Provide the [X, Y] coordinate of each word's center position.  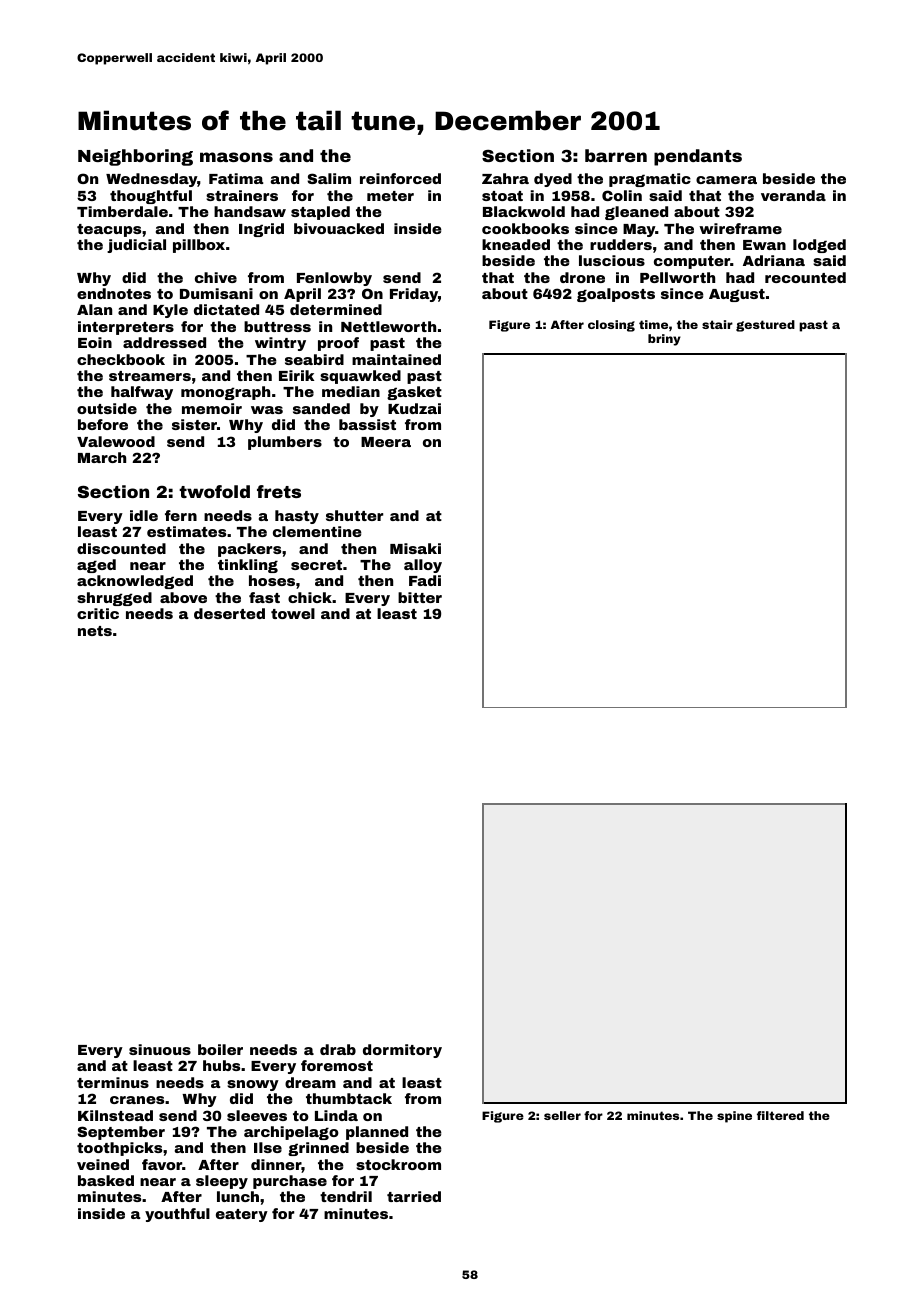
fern [181, 515]
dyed [553, 180]
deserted [229, 613]
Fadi [425, 580]
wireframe [740, 228]
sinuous [160, 1049]
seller [562, 1115]
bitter [420, 597]
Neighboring [135, 157]
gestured [765, 326]
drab [338, 1049]
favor [162, 1164]
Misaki [415, 548]
